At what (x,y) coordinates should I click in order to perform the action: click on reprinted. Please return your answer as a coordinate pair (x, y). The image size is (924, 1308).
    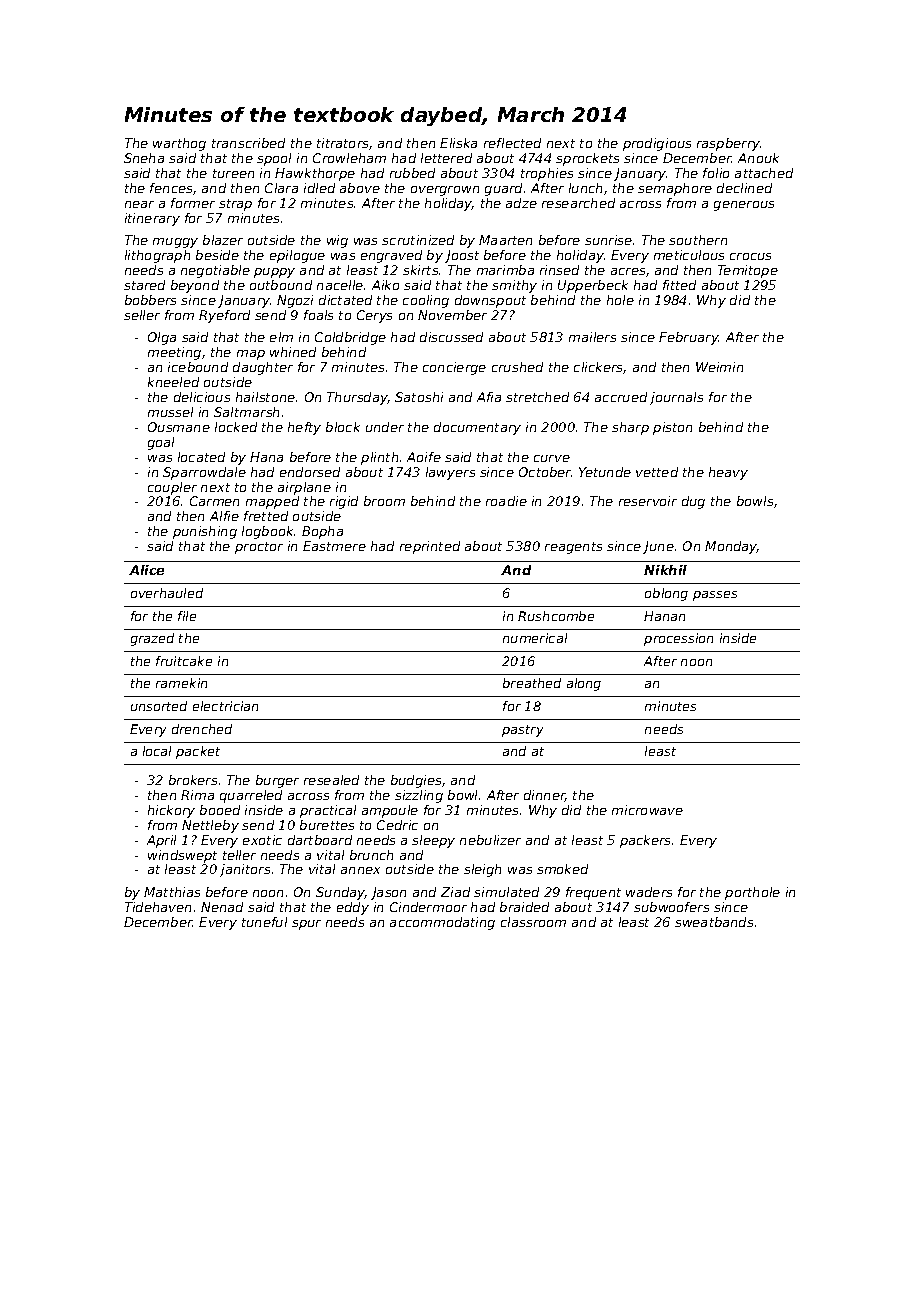
    Looking at the image, I should click on (430, 547).
